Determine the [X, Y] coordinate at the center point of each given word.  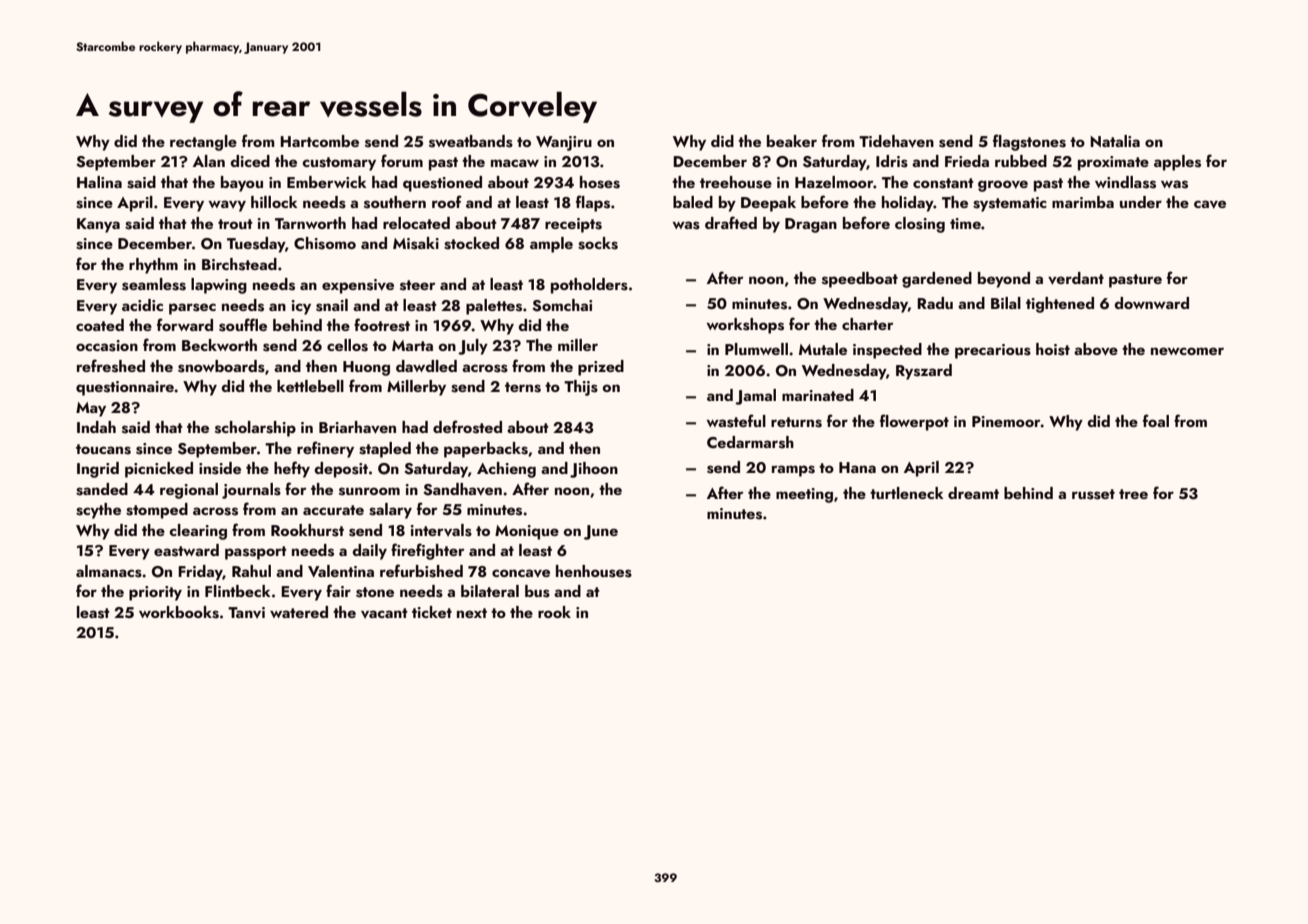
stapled [385, 450]
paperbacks [486, 450]
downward [1151, 303]
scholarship [255, 429]
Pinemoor [1006, 421]
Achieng [506, 470]
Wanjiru [564, 143]
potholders [589, 286]
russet [1093, 494]
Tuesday [256, 245]
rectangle [203, 143]
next [472, 613]
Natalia [1115, 141]
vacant [384, 613]
